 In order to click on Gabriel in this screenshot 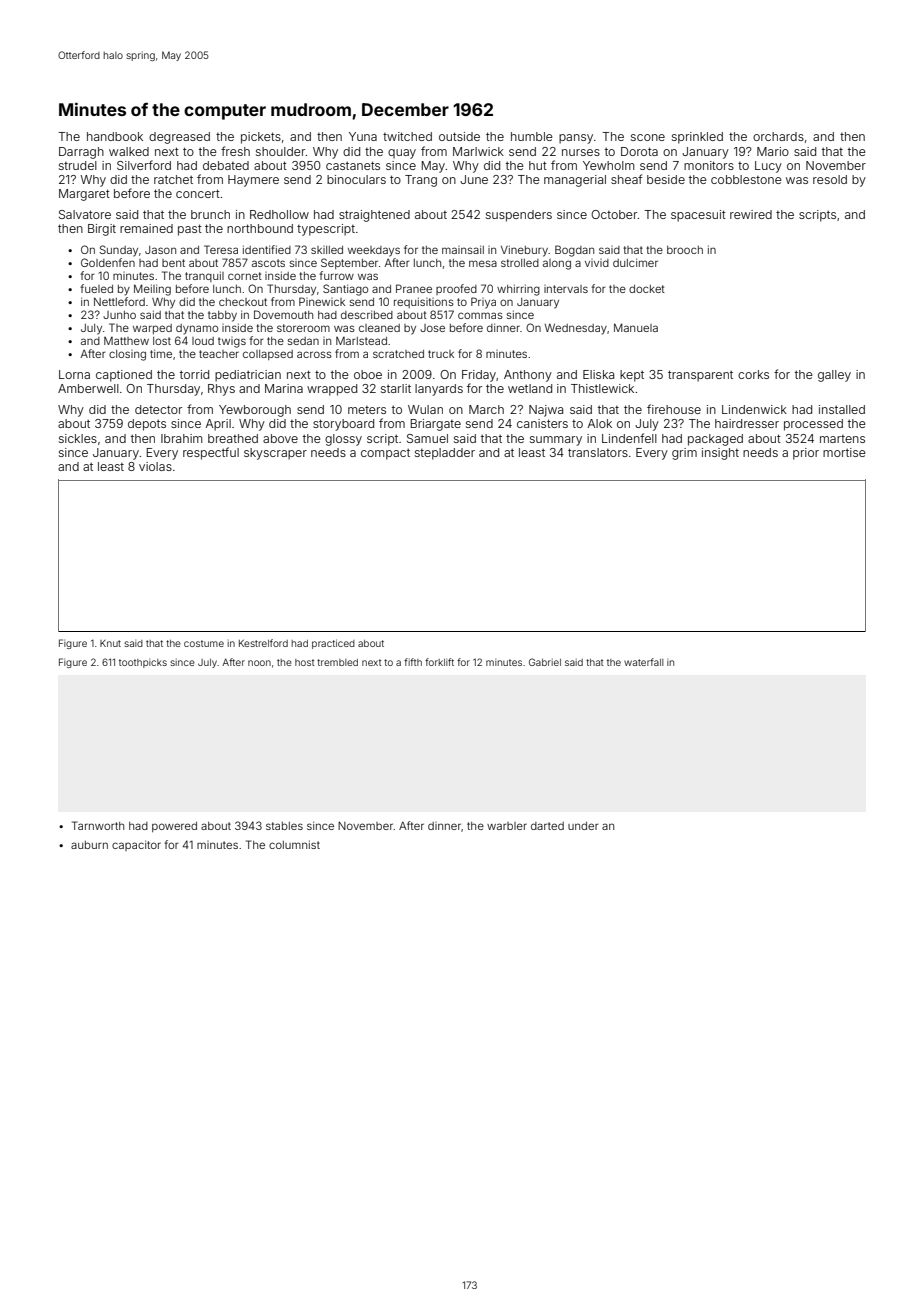, I will do `click(545, 662)`.
